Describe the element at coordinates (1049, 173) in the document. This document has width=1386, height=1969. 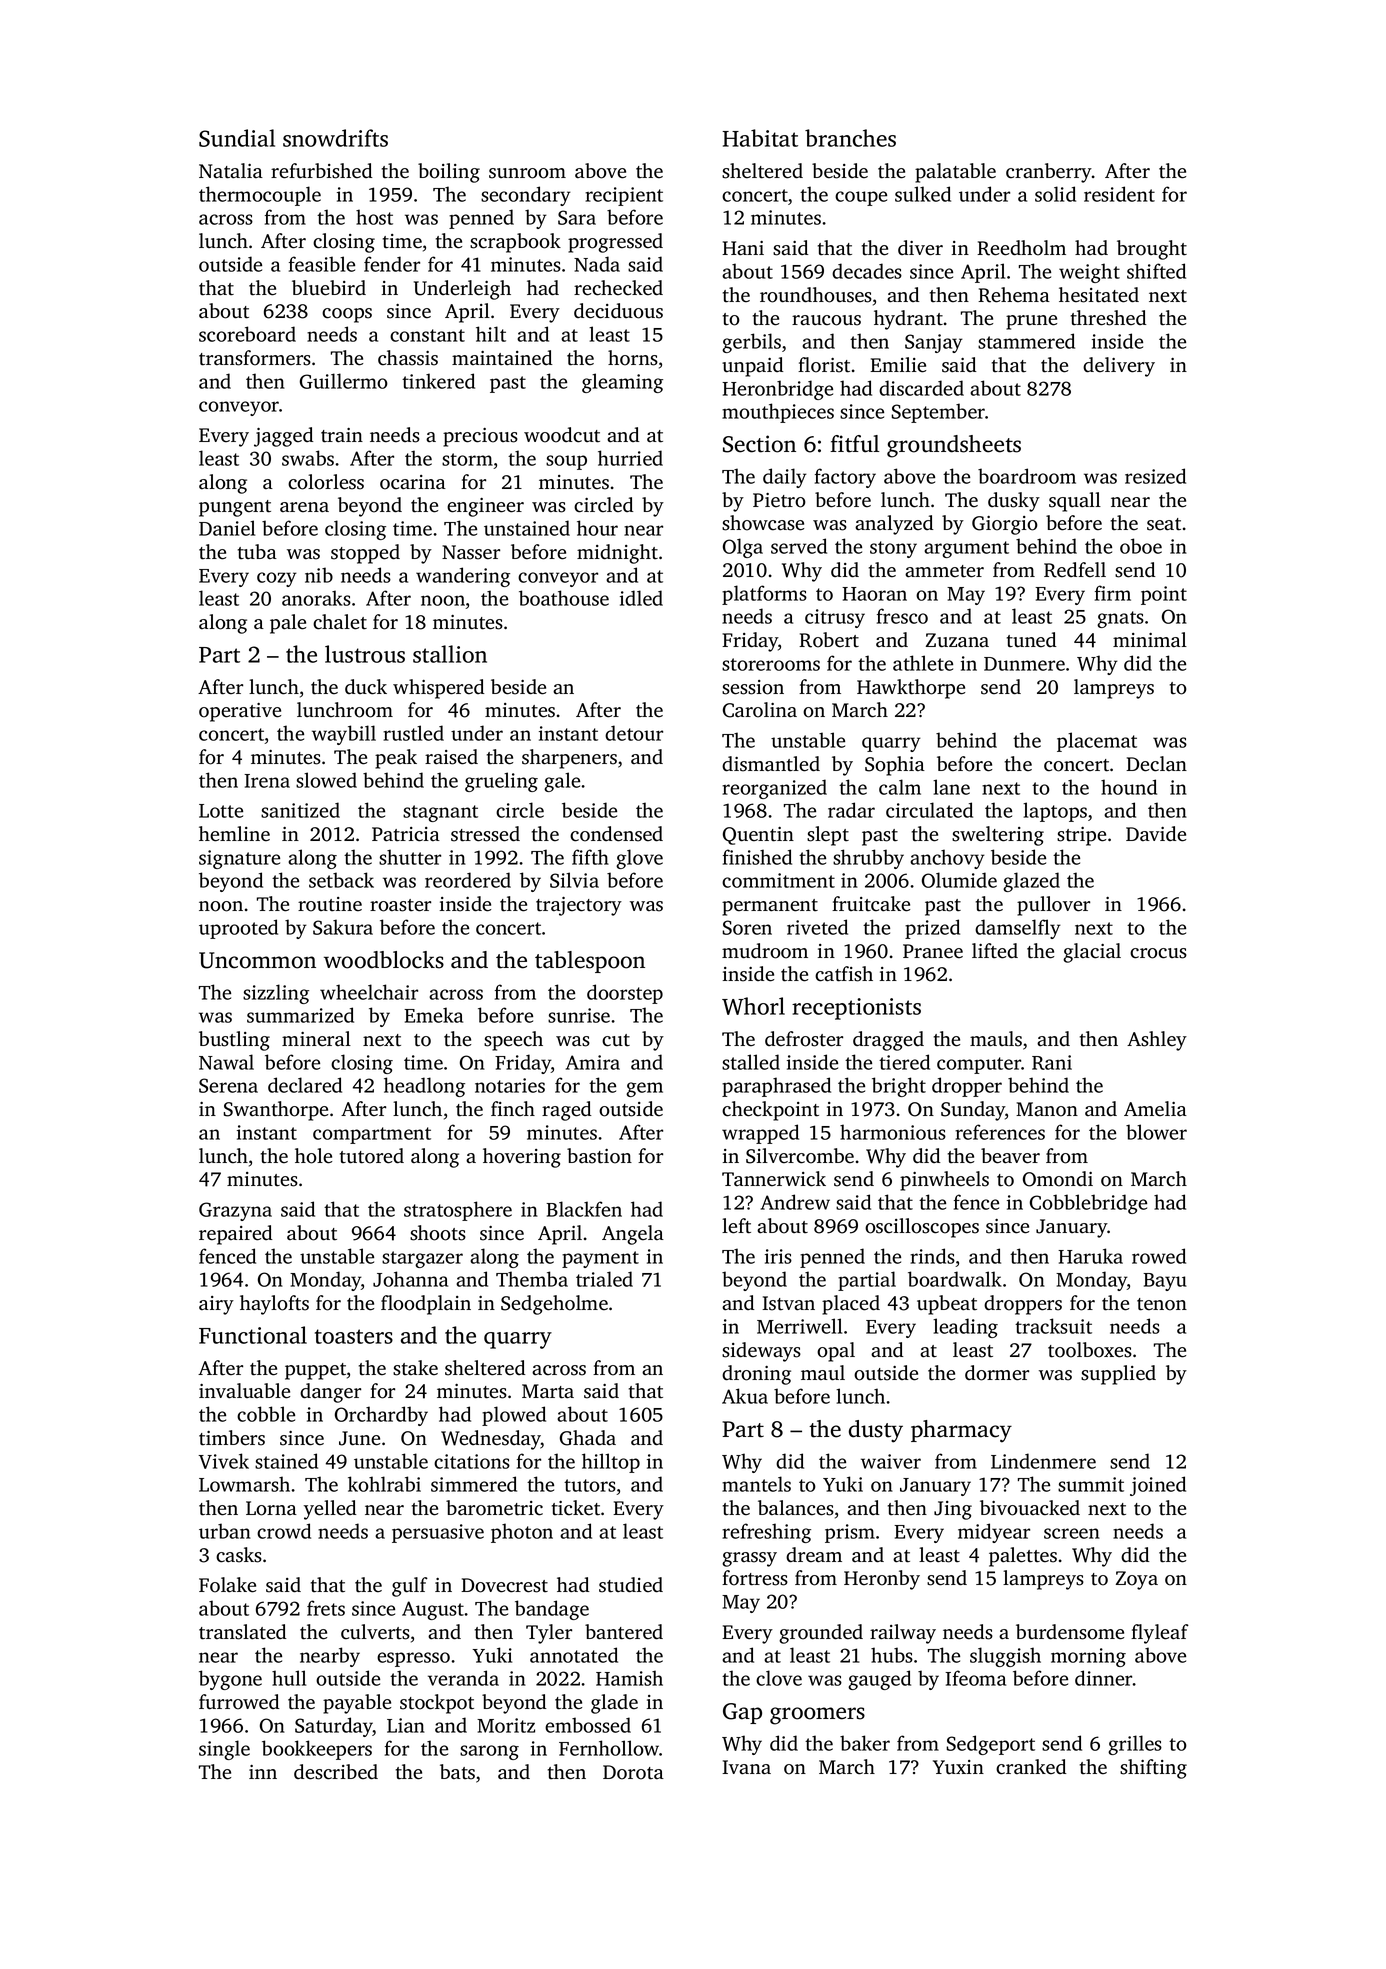
I see `cranberry` at that location.
